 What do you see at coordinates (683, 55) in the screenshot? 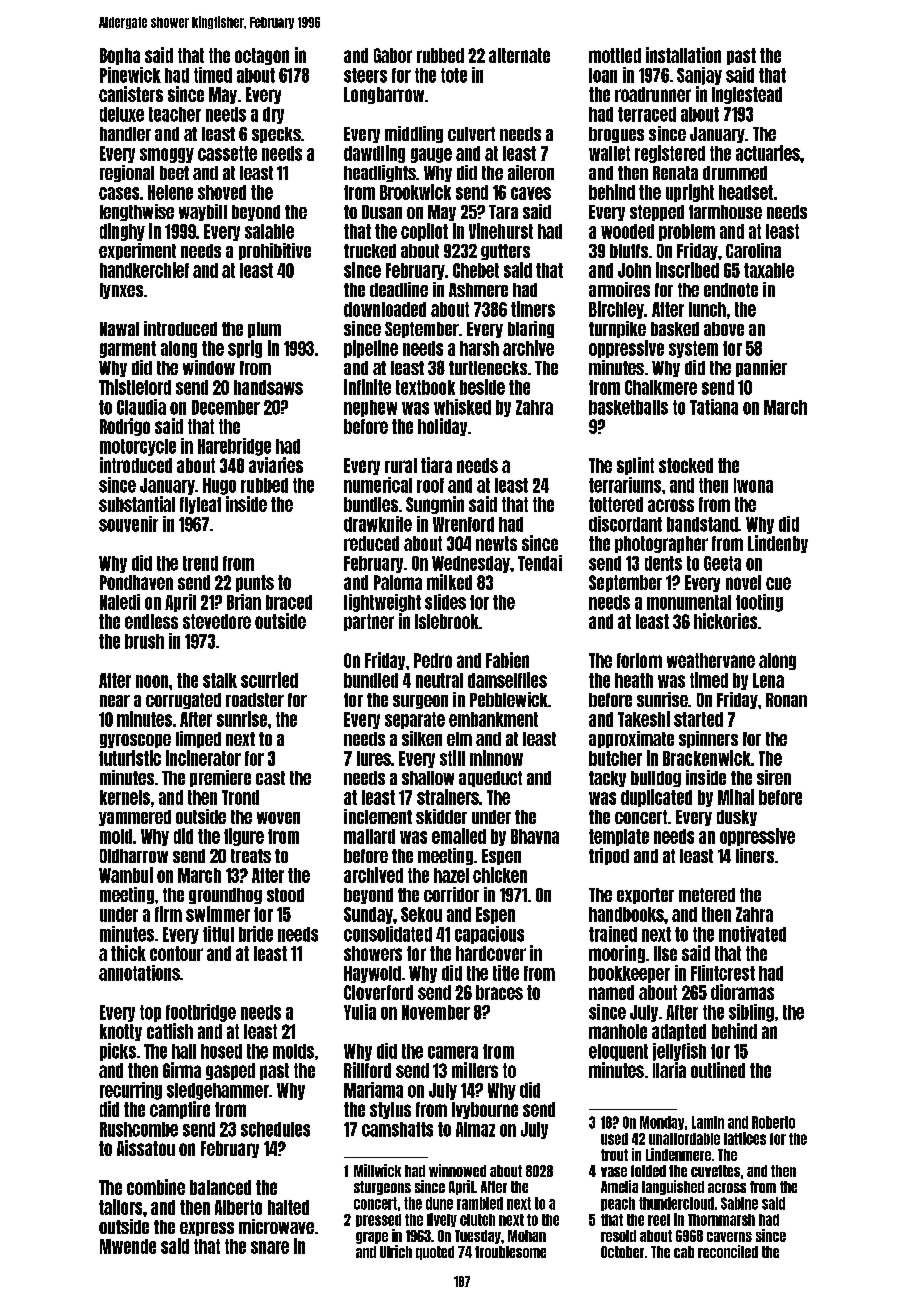
I see `installation` at bounding box center [683, 55].
